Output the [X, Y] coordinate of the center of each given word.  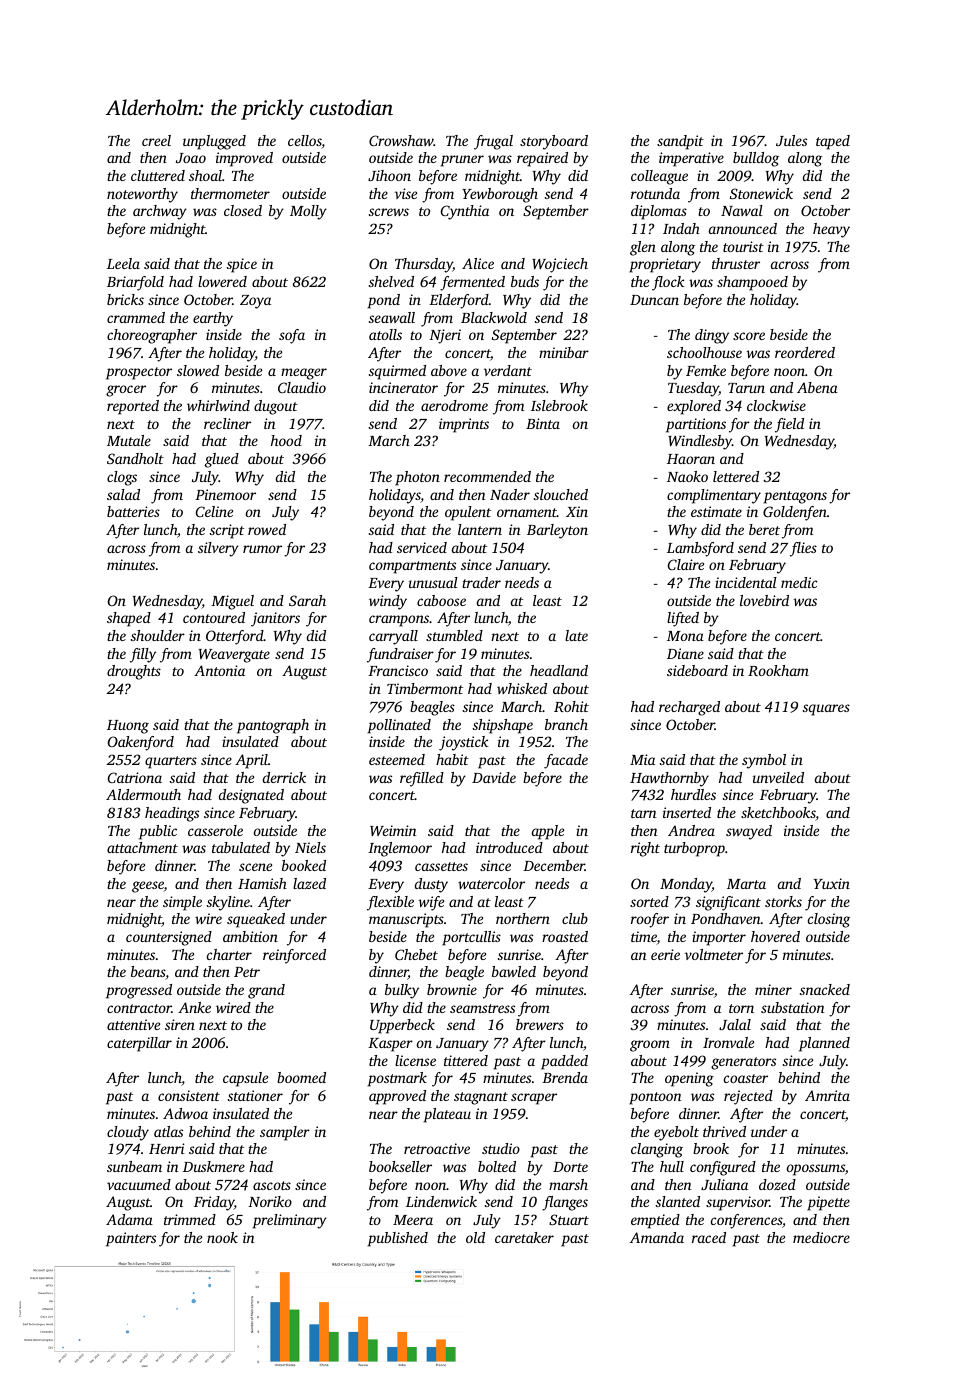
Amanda [657, 1237]
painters [131, 1239]
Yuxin [832, 883]
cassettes [441, 866]
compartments [412, 567]
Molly [308, 212]
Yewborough [500, 195]
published [398, 1239]
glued [222, 460]
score [749, 336]
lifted [683, 619]
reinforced [294, 956]
